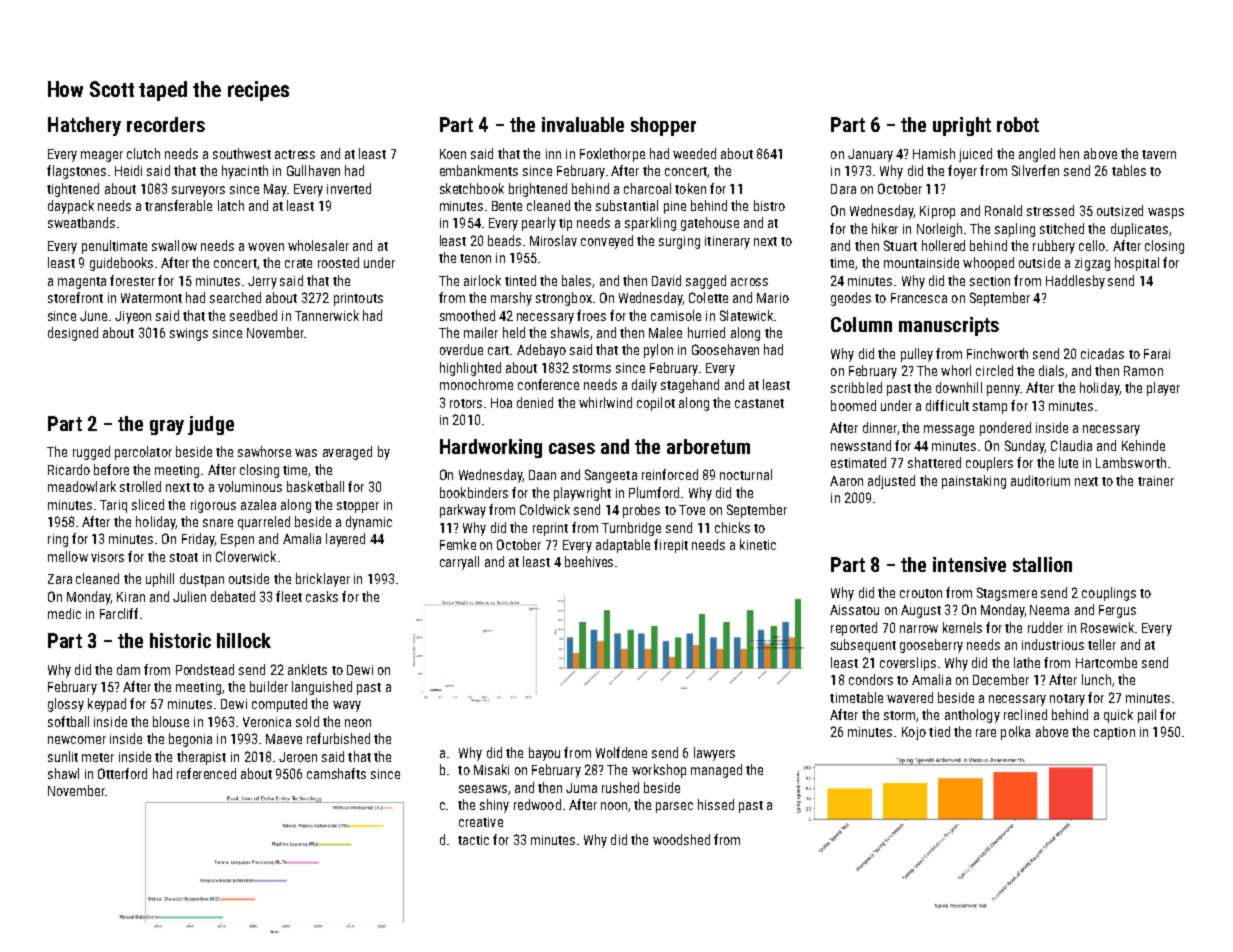  What do you see at coordinates (956, 370) in the image?
I see `whorl` at bounding box center [956, 370].
